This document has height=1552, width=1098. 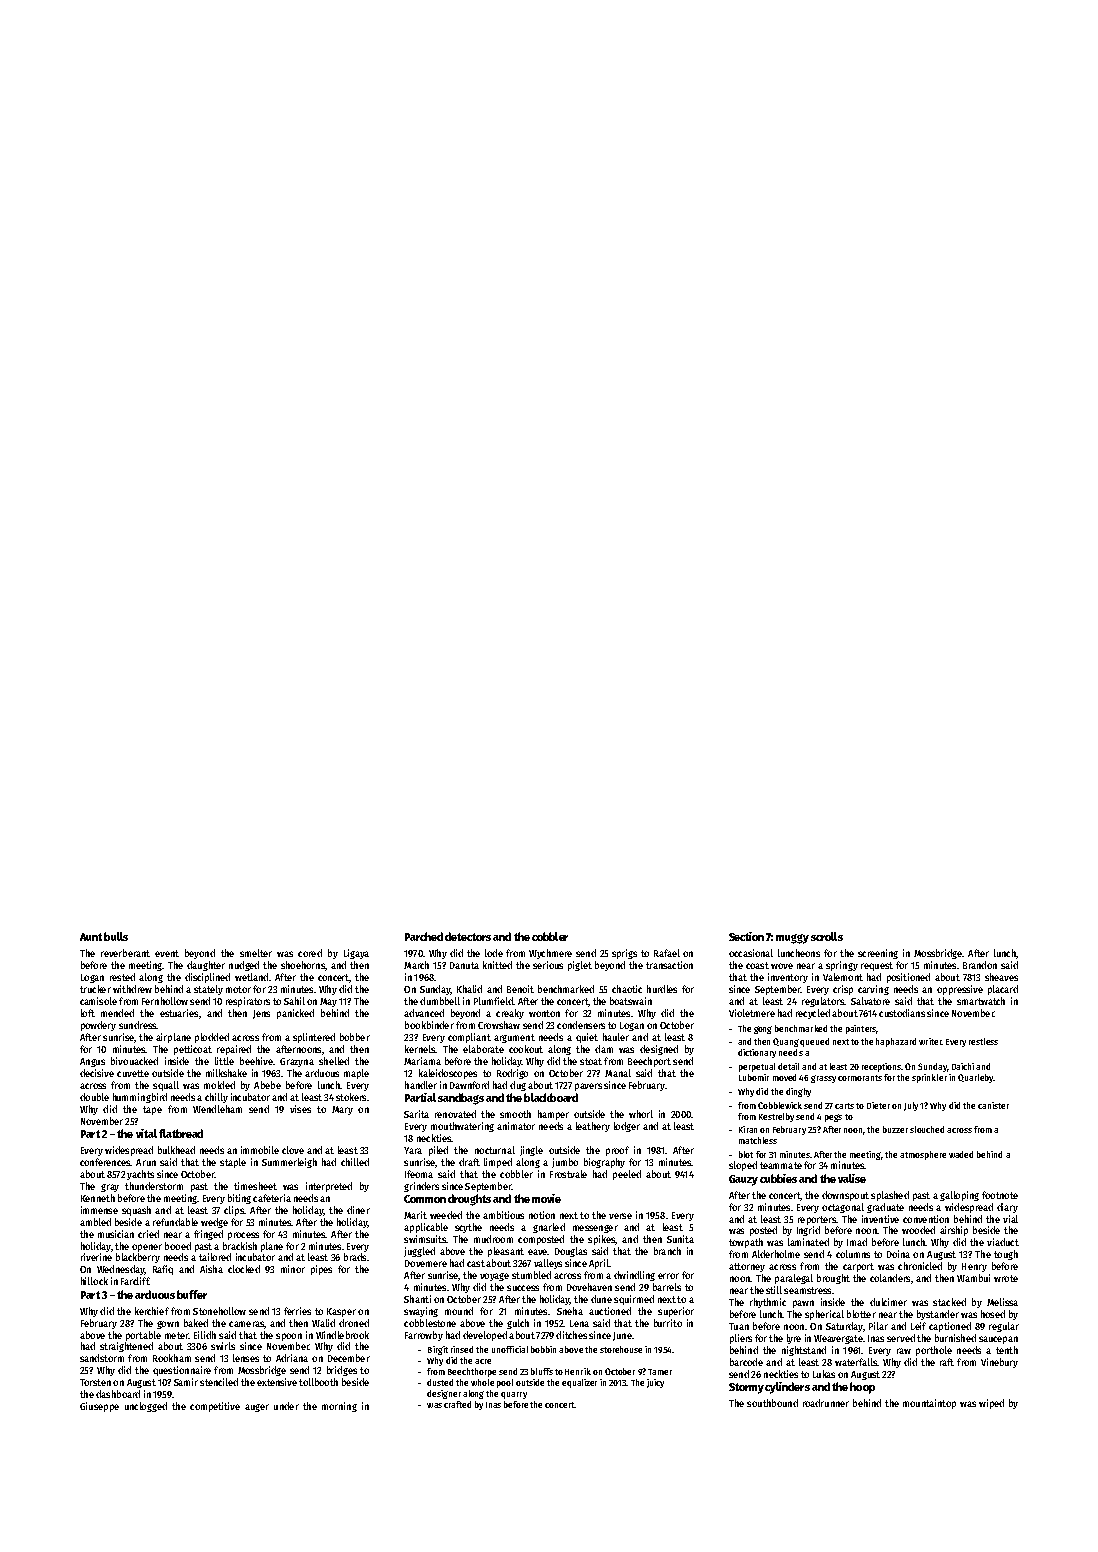 I want to click on ferries, so click(x=297, y=1311).
